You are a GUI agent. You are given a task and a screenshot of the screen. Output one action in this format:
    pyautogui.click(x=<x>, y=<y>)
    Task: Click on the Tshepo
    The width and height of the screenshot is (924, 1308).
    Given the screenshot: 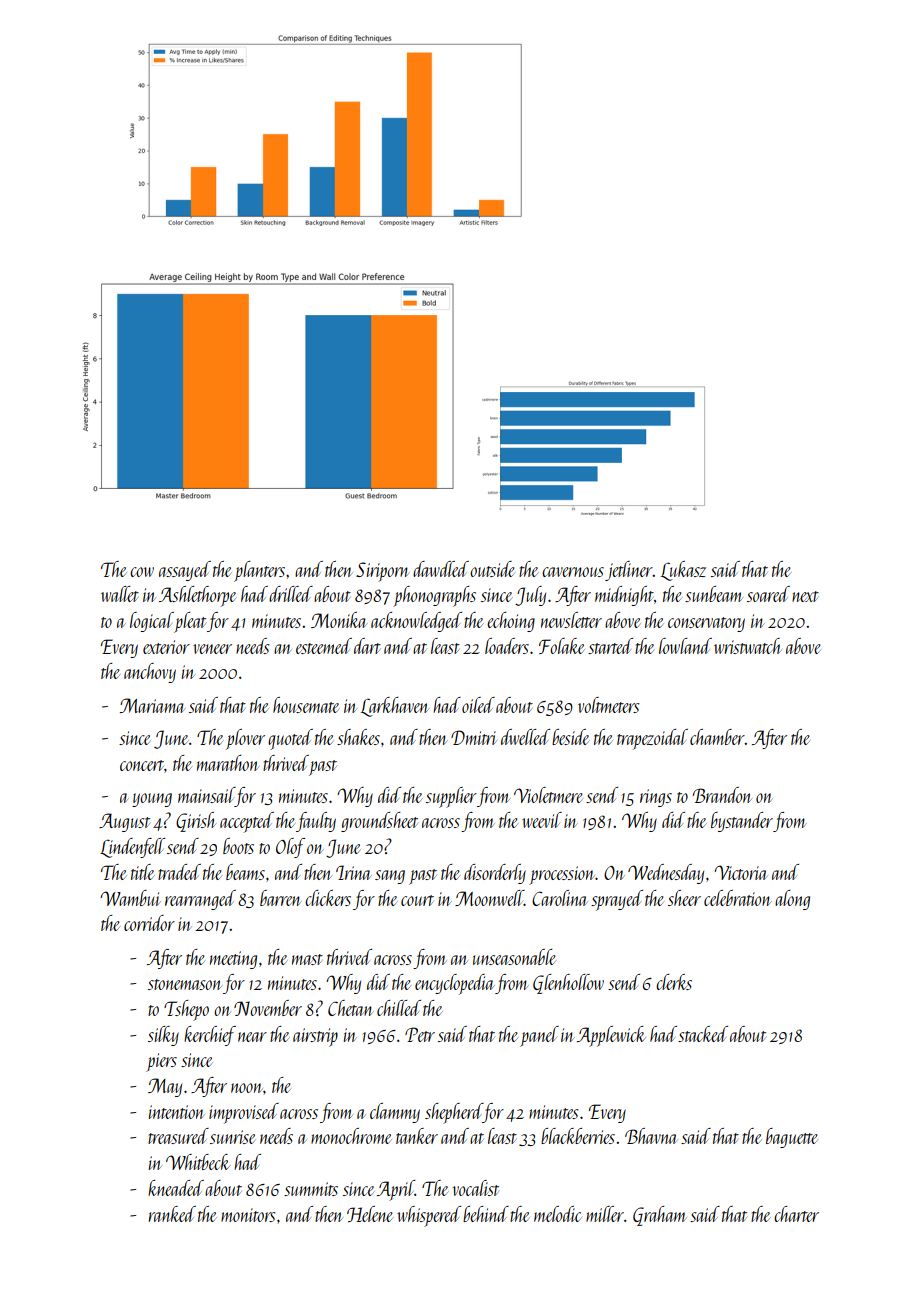 What is the action you would take?
    pyautogui.click(x=186, y=1010)
